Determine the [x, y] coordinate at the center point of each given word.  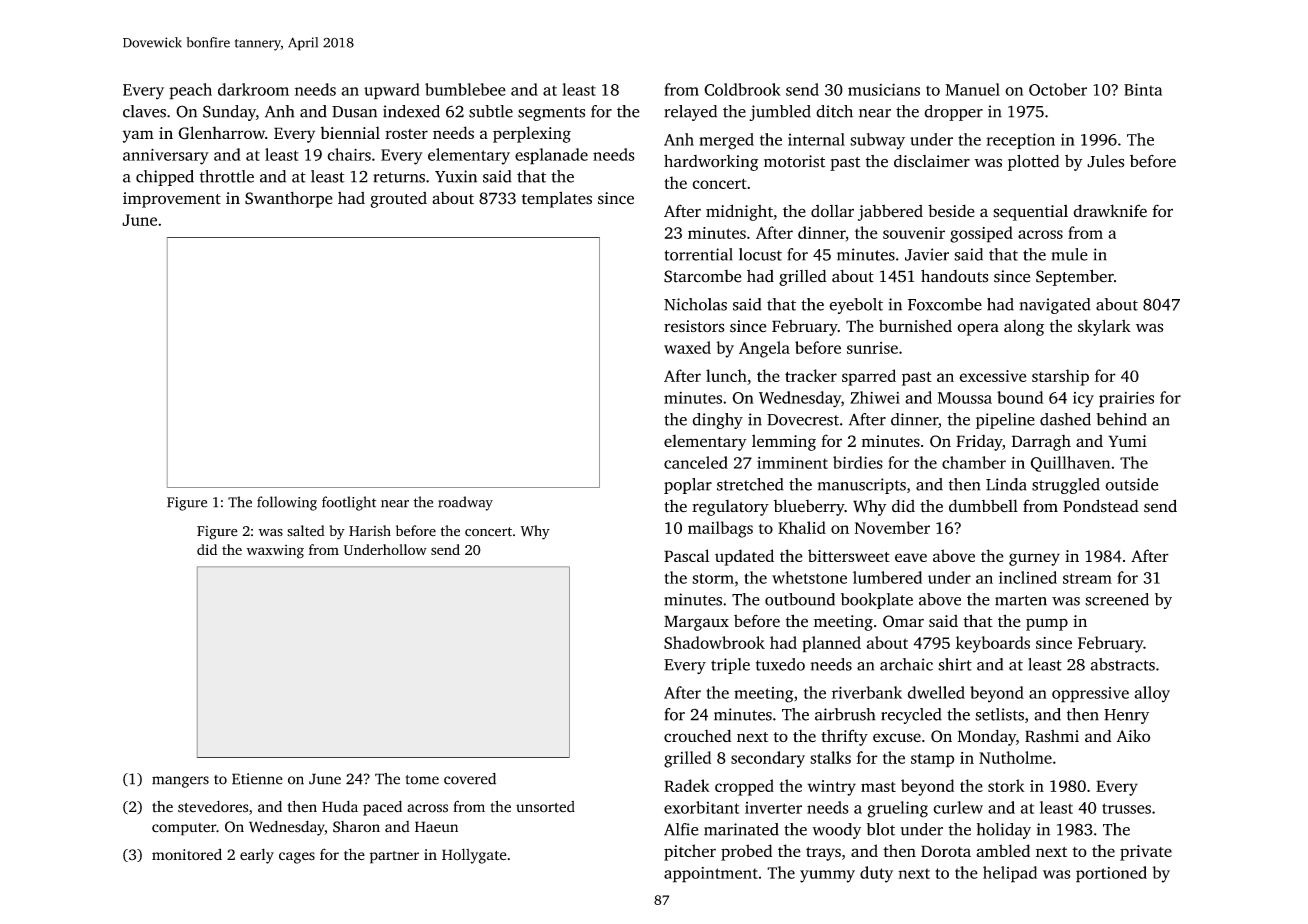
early [257, 856]
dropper [953, 113]
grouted [398, 200]
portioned [1111, 874]
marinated [741, 829]
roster [406, 134]
